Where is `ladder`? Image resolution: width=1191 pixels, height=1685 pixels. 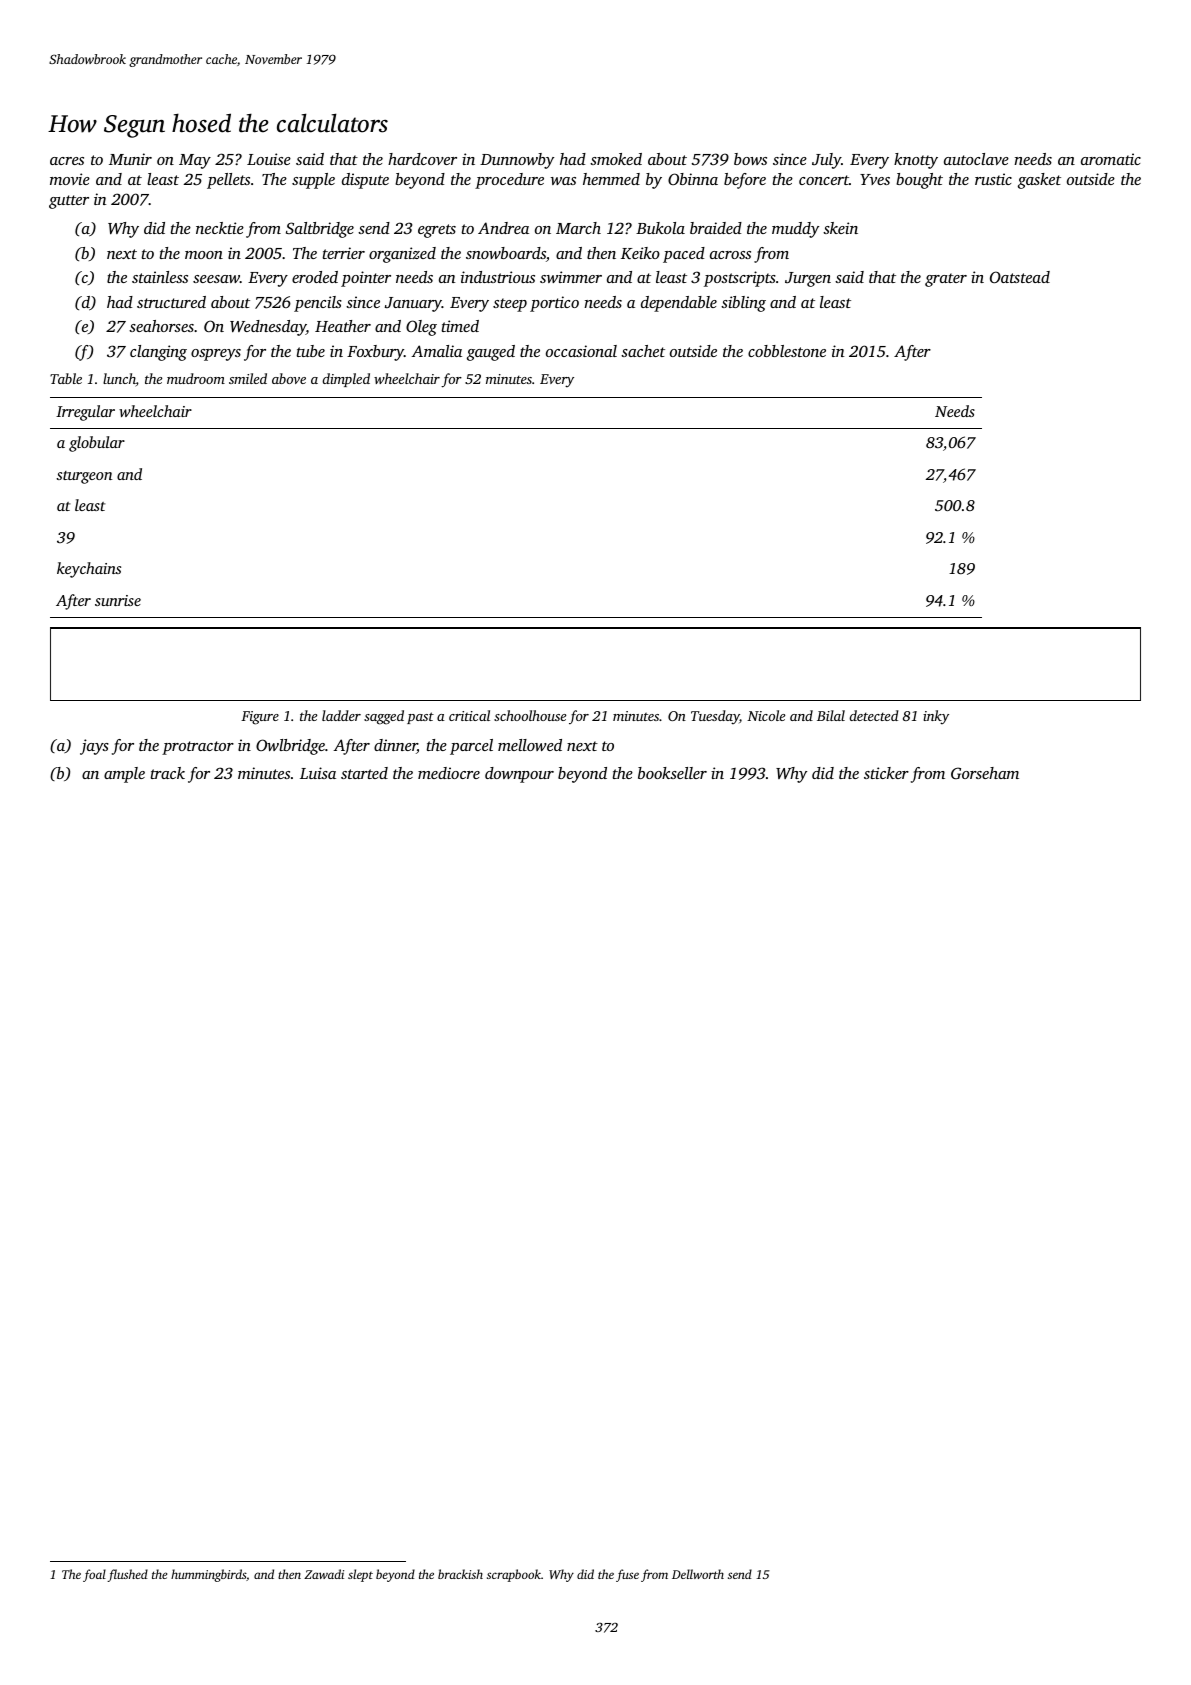 ladder is located at coordinates (341, 715).
